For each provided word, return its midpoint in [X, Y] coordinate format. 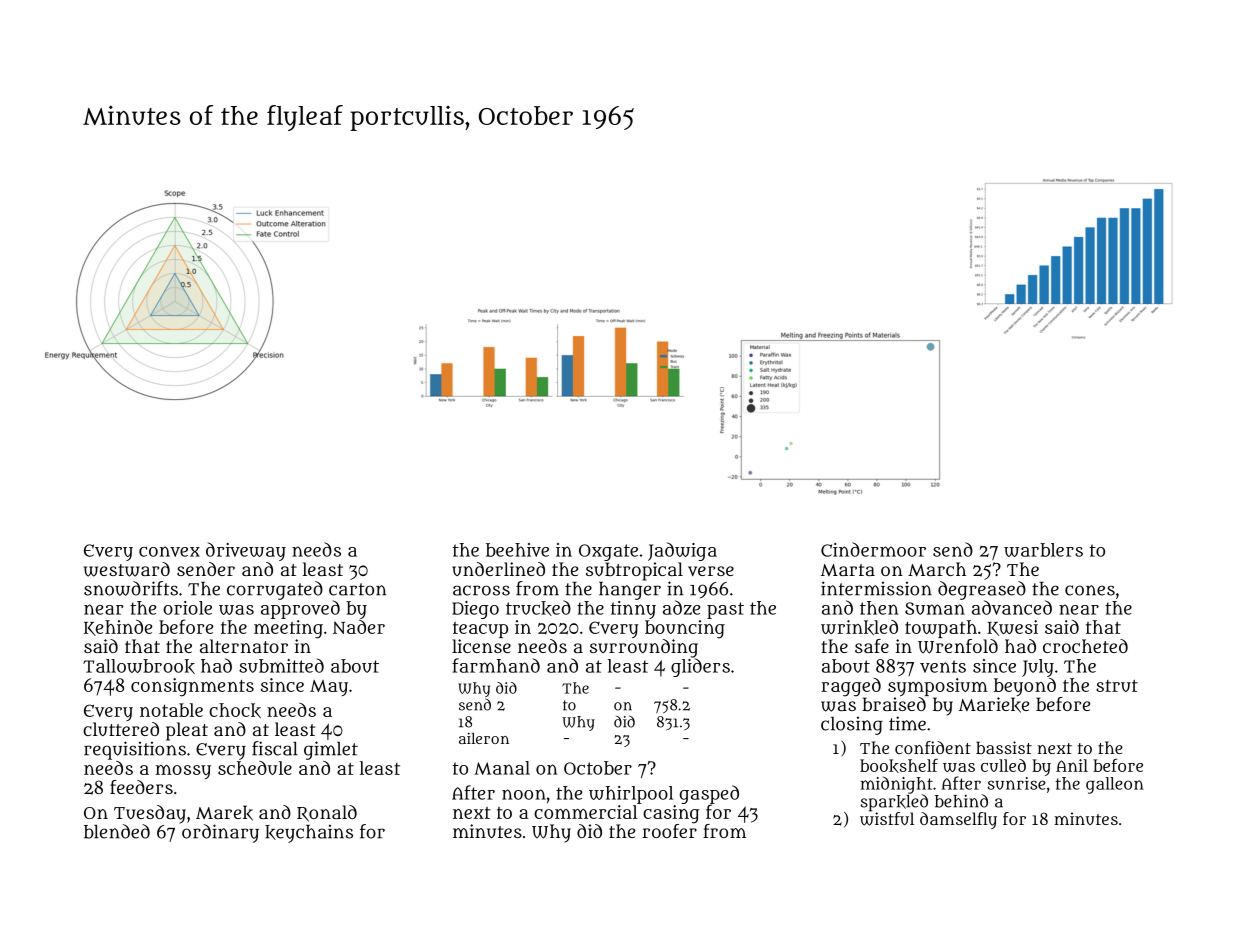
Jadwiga [682, 551]
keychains [309, 834]
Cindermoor [873, 549]
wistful [887, 819]
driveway [246, 551]
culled [1003, 765]
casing [671, 814]
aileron [484, 738]
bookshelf [899, 766]
